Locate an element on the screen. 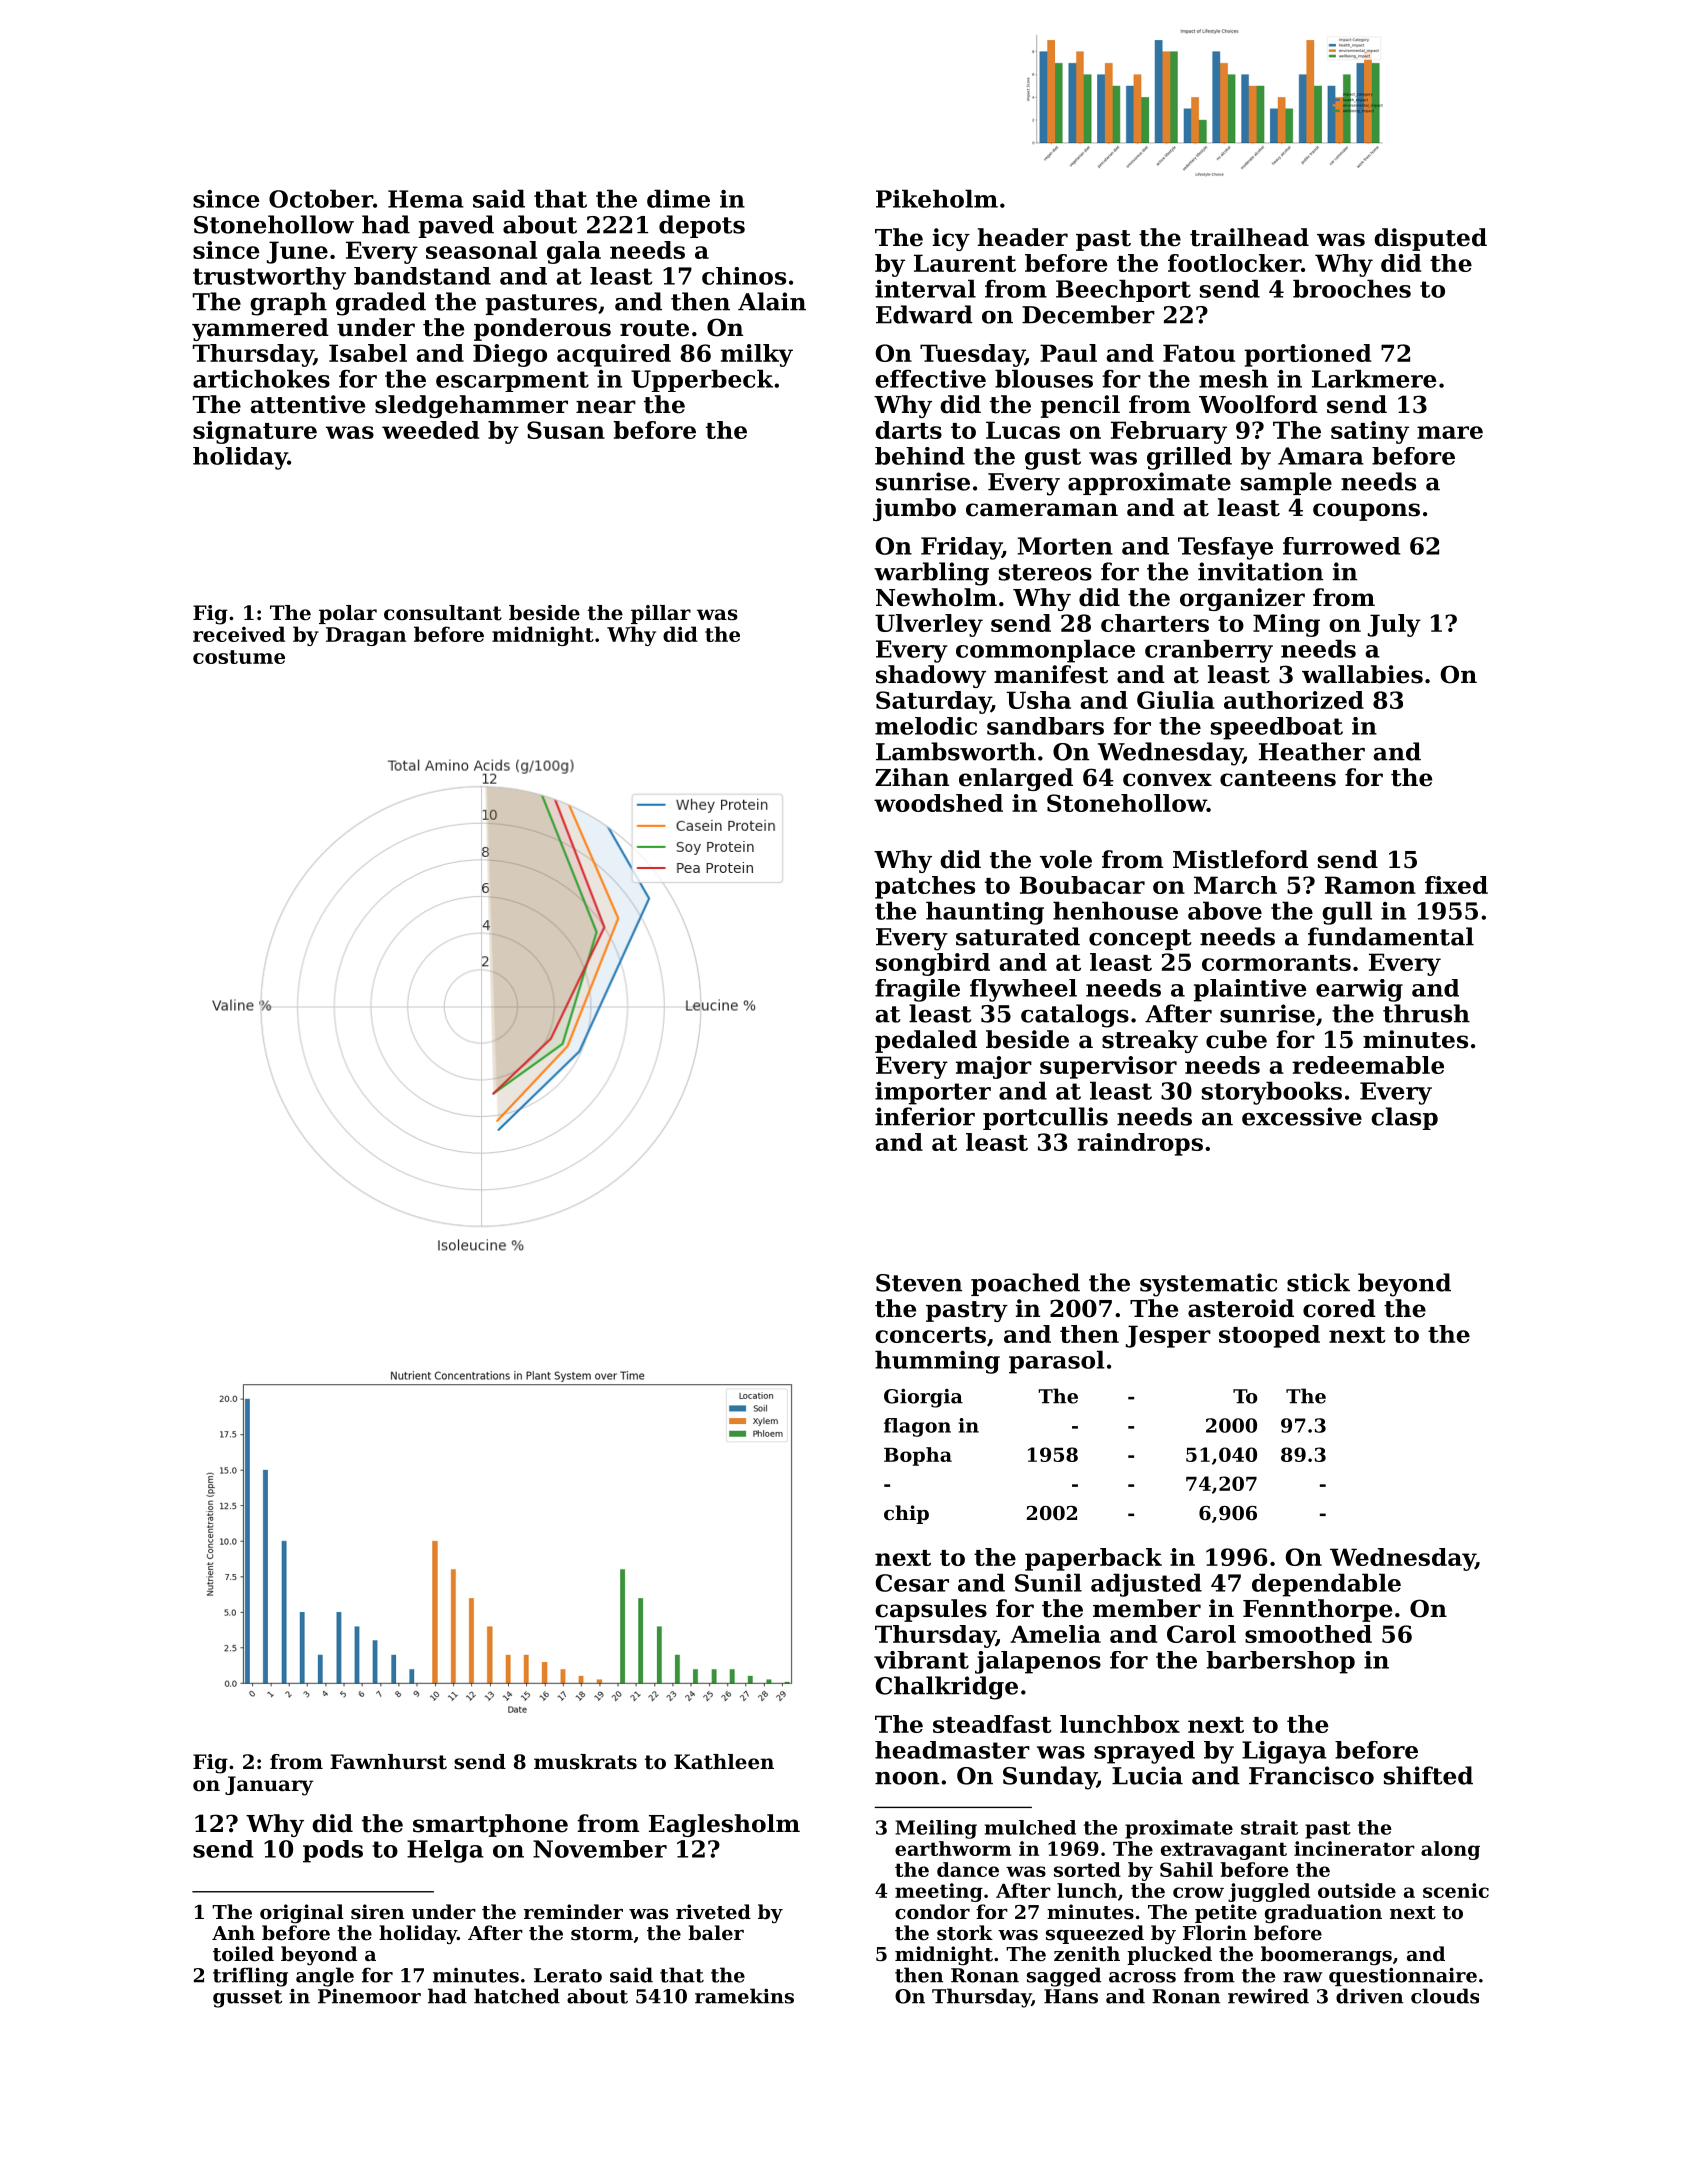 The height and width of the screenshot is (2178, 1683). Steven is located at coordinates (919, 1283).
